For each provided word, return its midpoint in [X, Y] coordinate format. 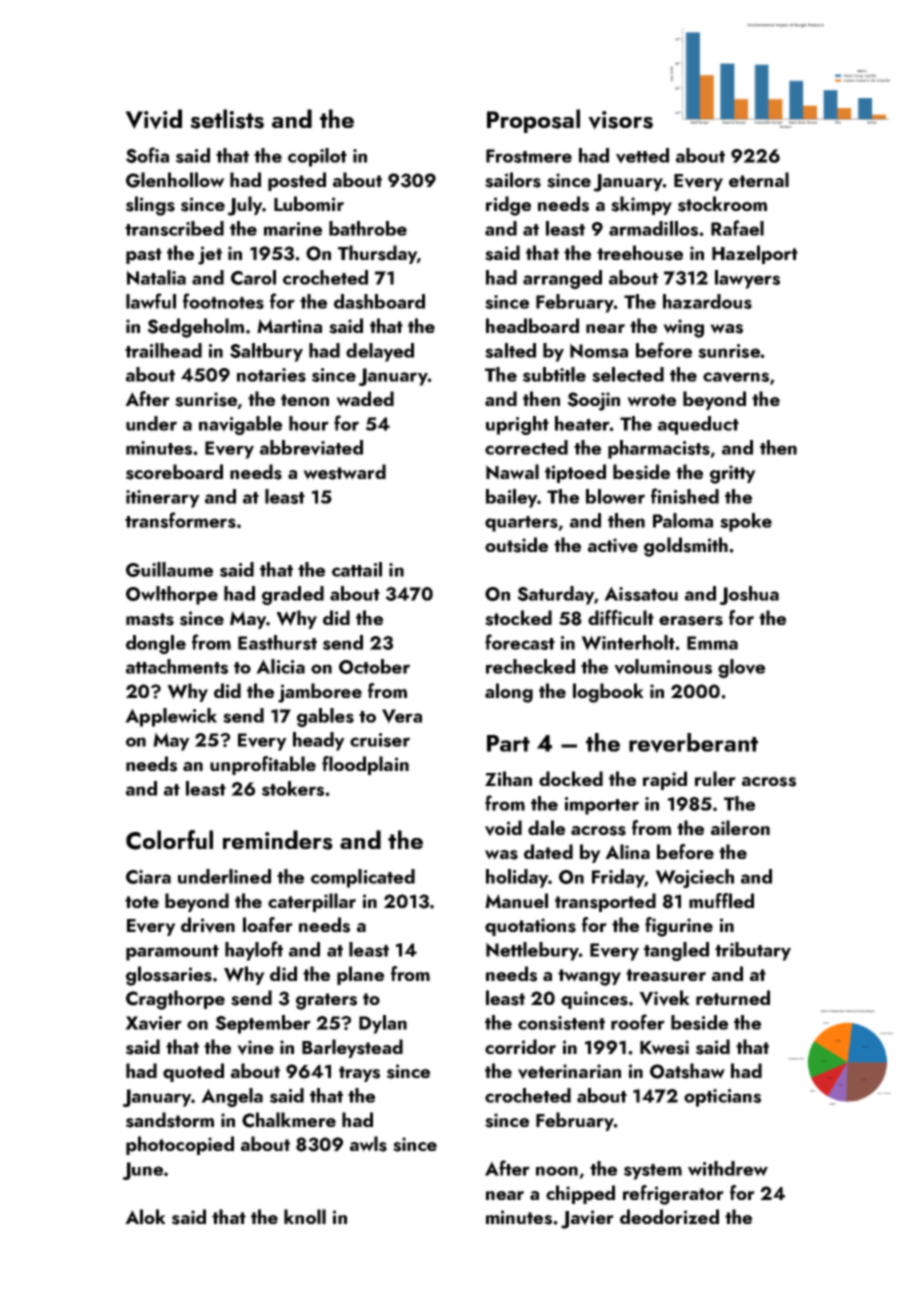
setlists [227, 119]
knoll [305, 1216]
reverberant [693, 743]
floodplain [365, 765]
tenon [305, 400]
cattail [357, 569]
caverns [736, 377]
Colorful [169, 840]
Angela [232, 1097]
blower [615, 496]
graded [293, 595]
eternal [759, 179]
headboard [532, 325]
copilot [317, 157]
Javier [587, 1219]
